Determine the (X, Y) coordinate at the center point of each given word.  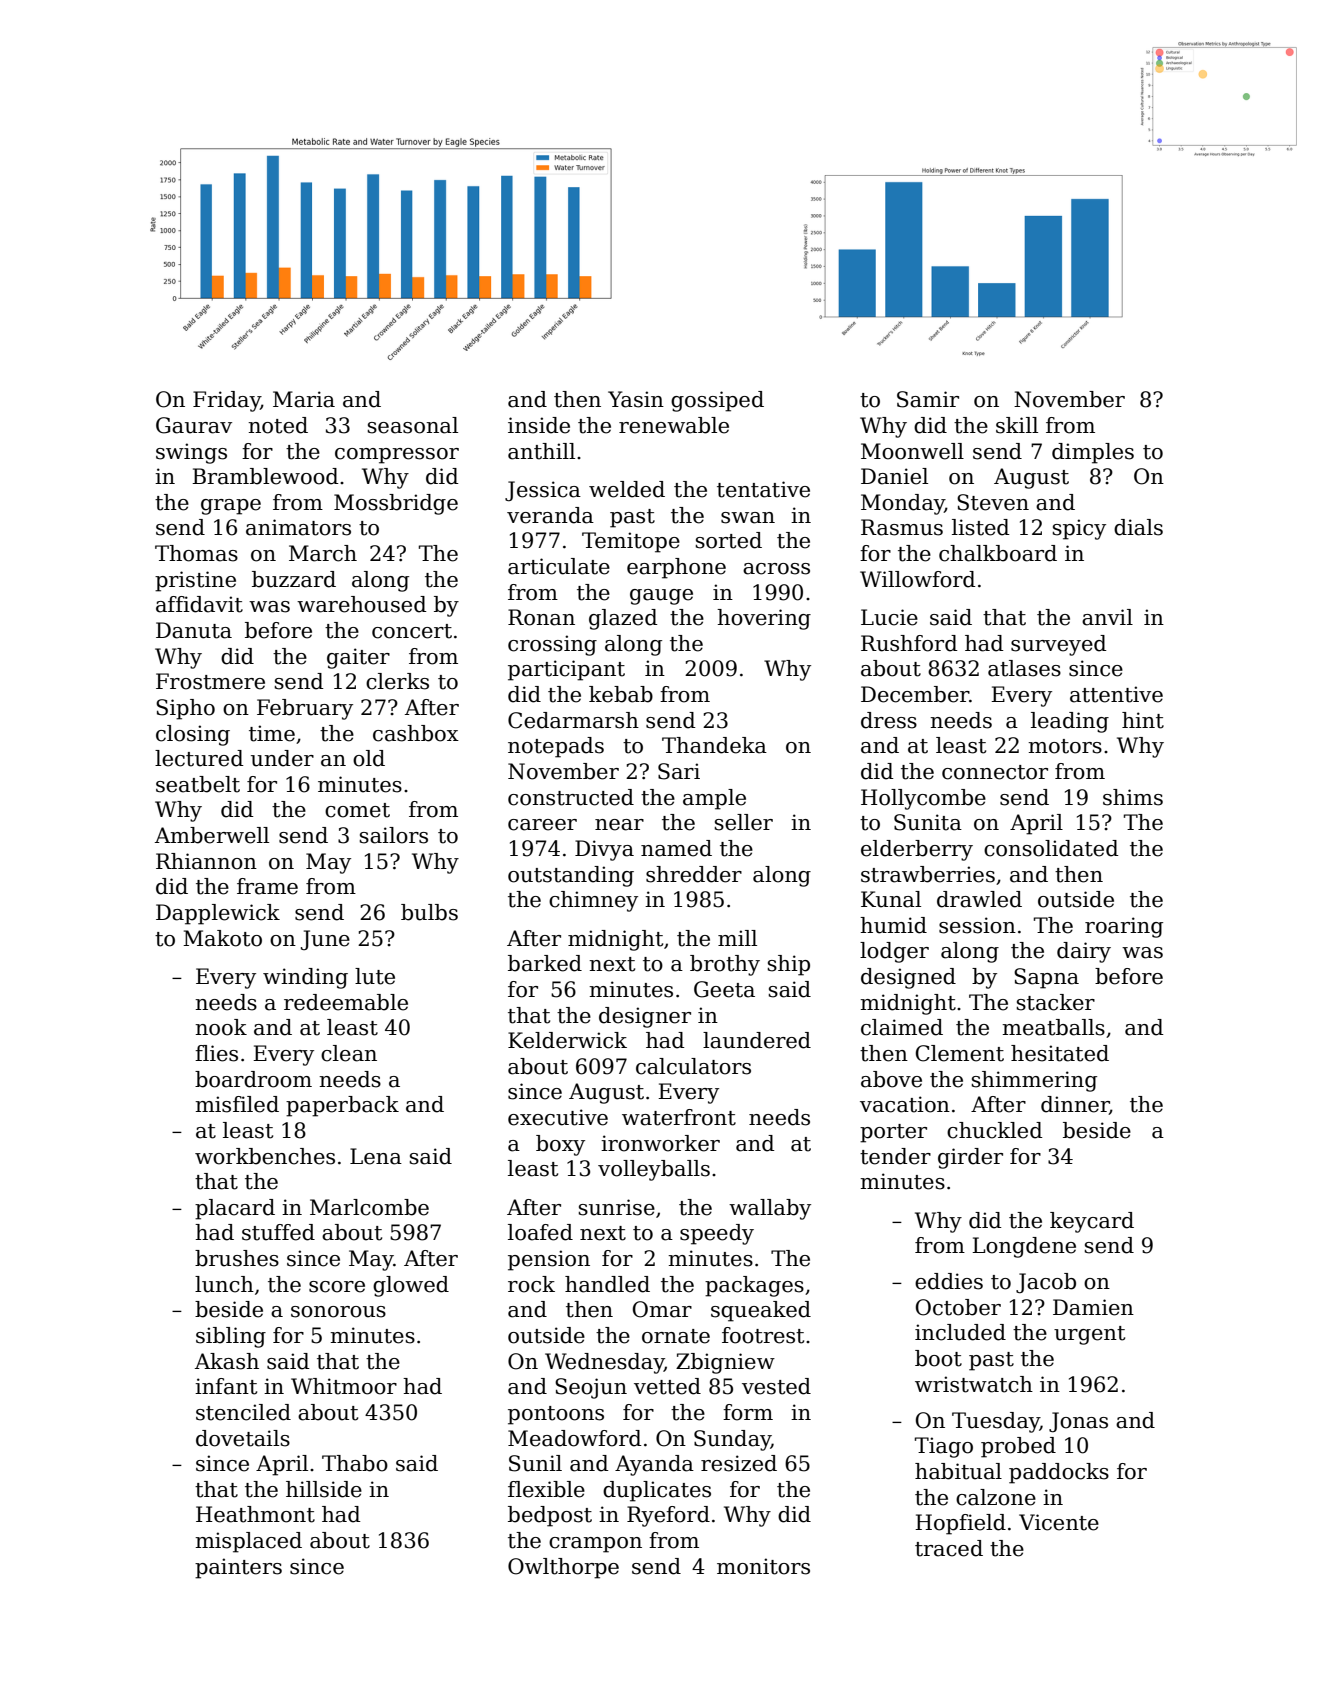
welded (627, 489)
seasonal (413, 425)
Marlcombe (369, 1207)
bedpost (550, 1516)
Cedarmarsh (573, 720)
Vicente (1059, 1522)
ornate (676, 1336)
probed (1018, 1447)
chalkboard (998, 553)
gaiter (358, 658)
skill (1017, 425)
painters (238, 1568)
